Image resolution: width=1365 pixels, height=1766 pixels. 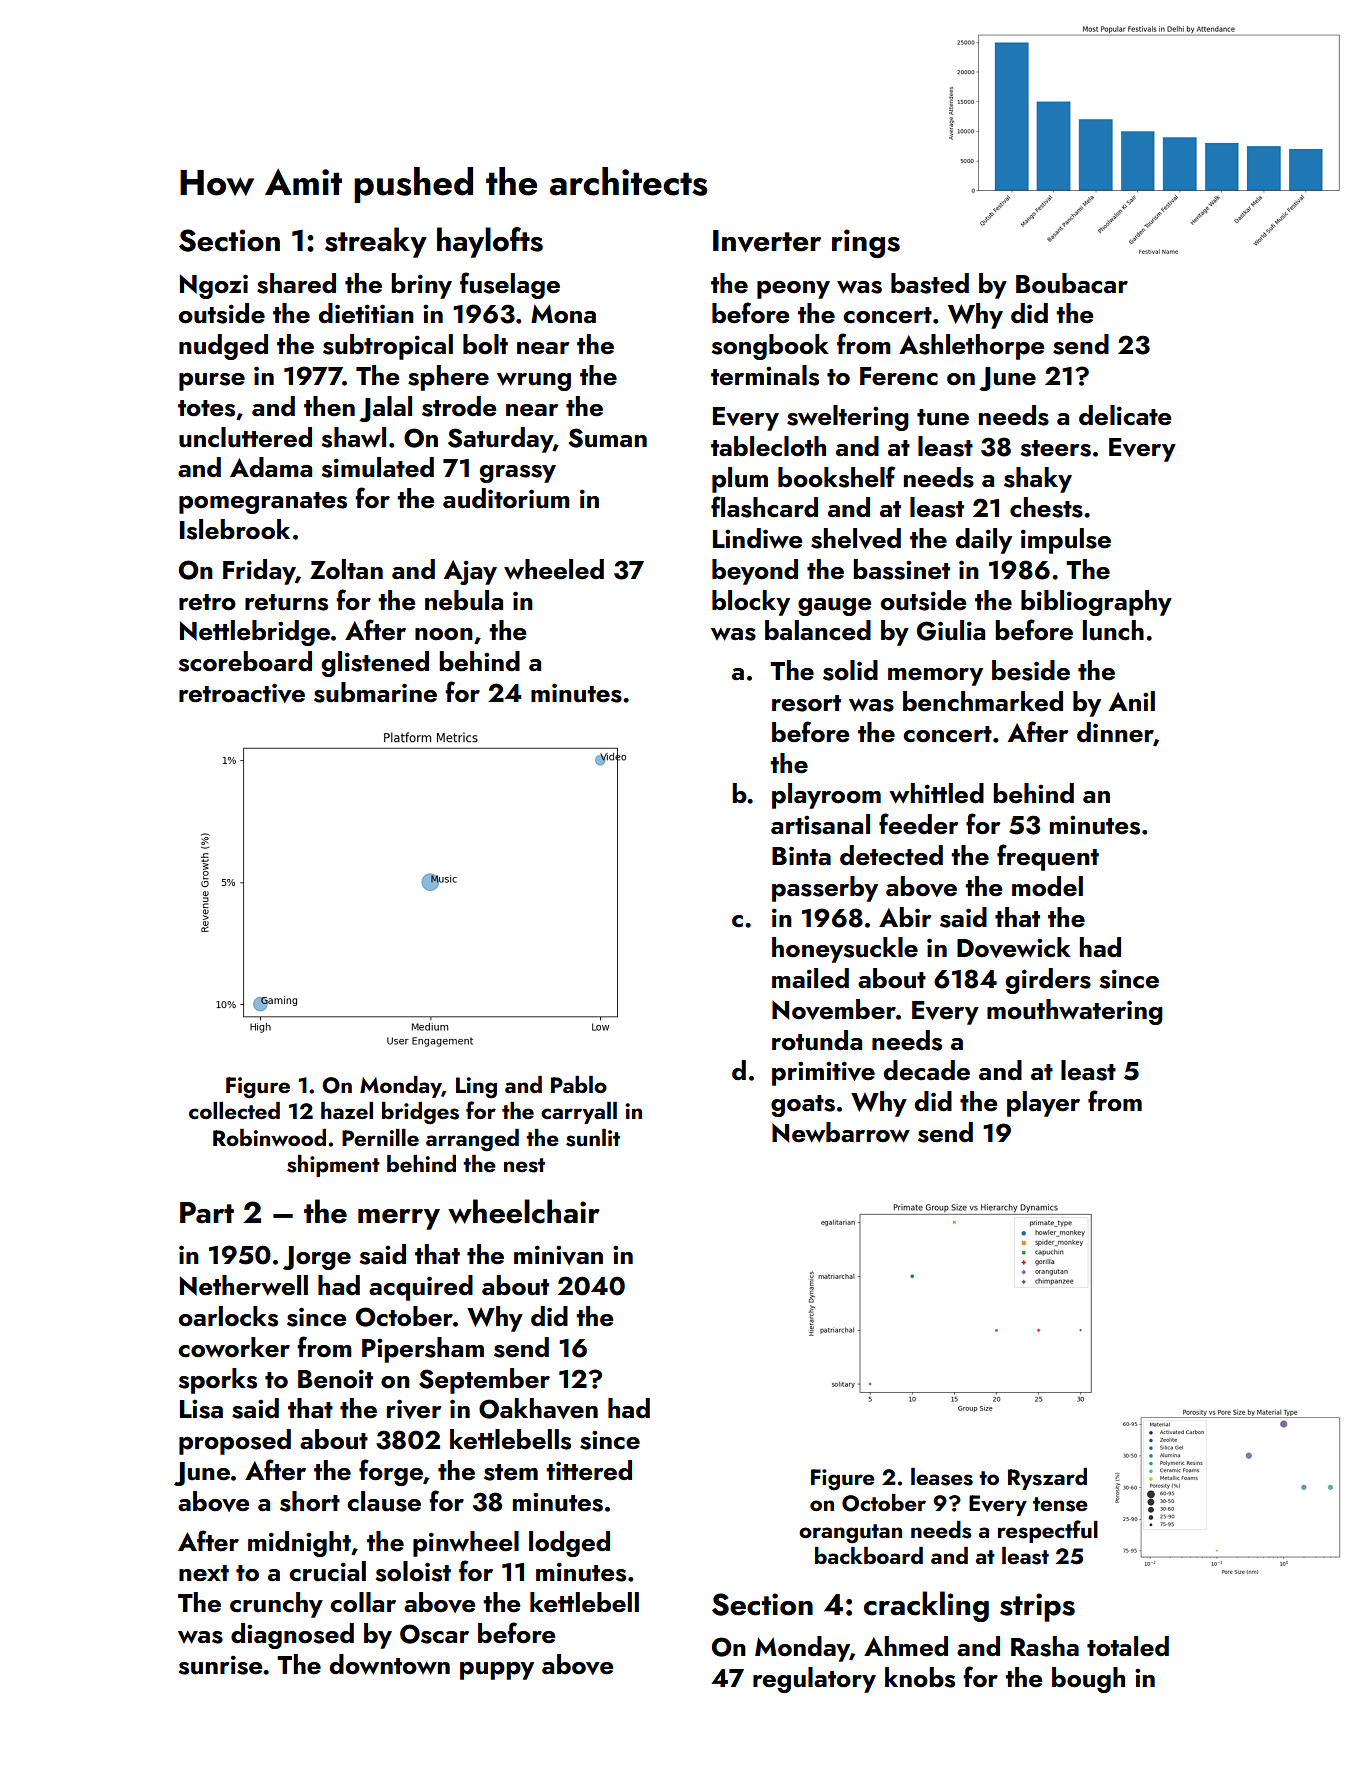 What do you see at coordinates (1072, 283) in the image?
I see `Boubacar` at bounding box center [1072, 283].
